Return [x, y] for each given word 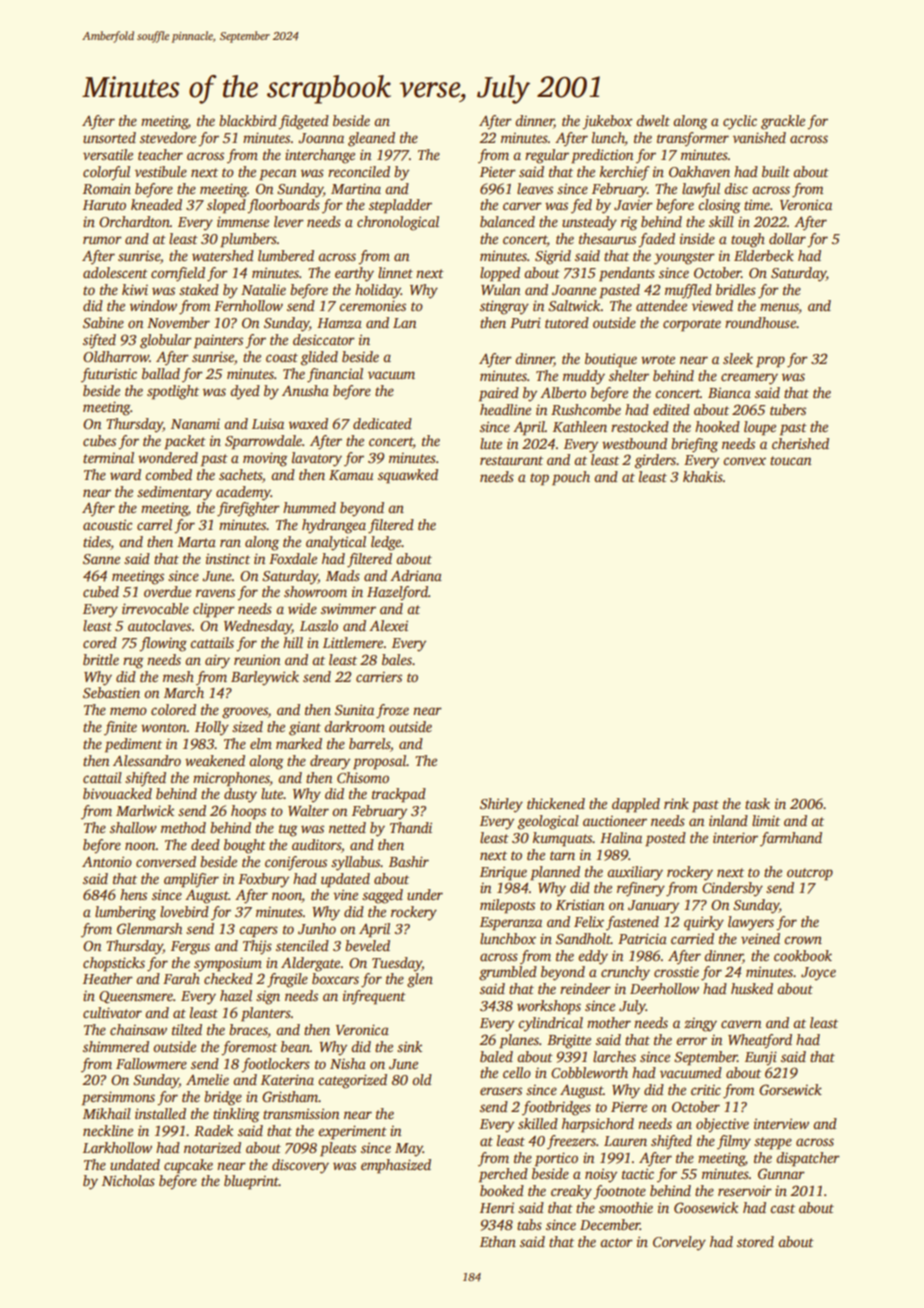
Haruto [104, 205]
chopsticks [114, 964]
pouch [571, 478]
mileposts [507, 906]
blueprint [251, 1182]
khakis [703, 476]
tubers [788, 409]
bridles [736, 289]
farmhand [791, 839]
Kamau [351, 475]
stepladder [400, 206]
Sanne [101, 559]
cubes [99, 440]
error [691, 1041]
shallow [133, 827]
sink [409, 1046]
